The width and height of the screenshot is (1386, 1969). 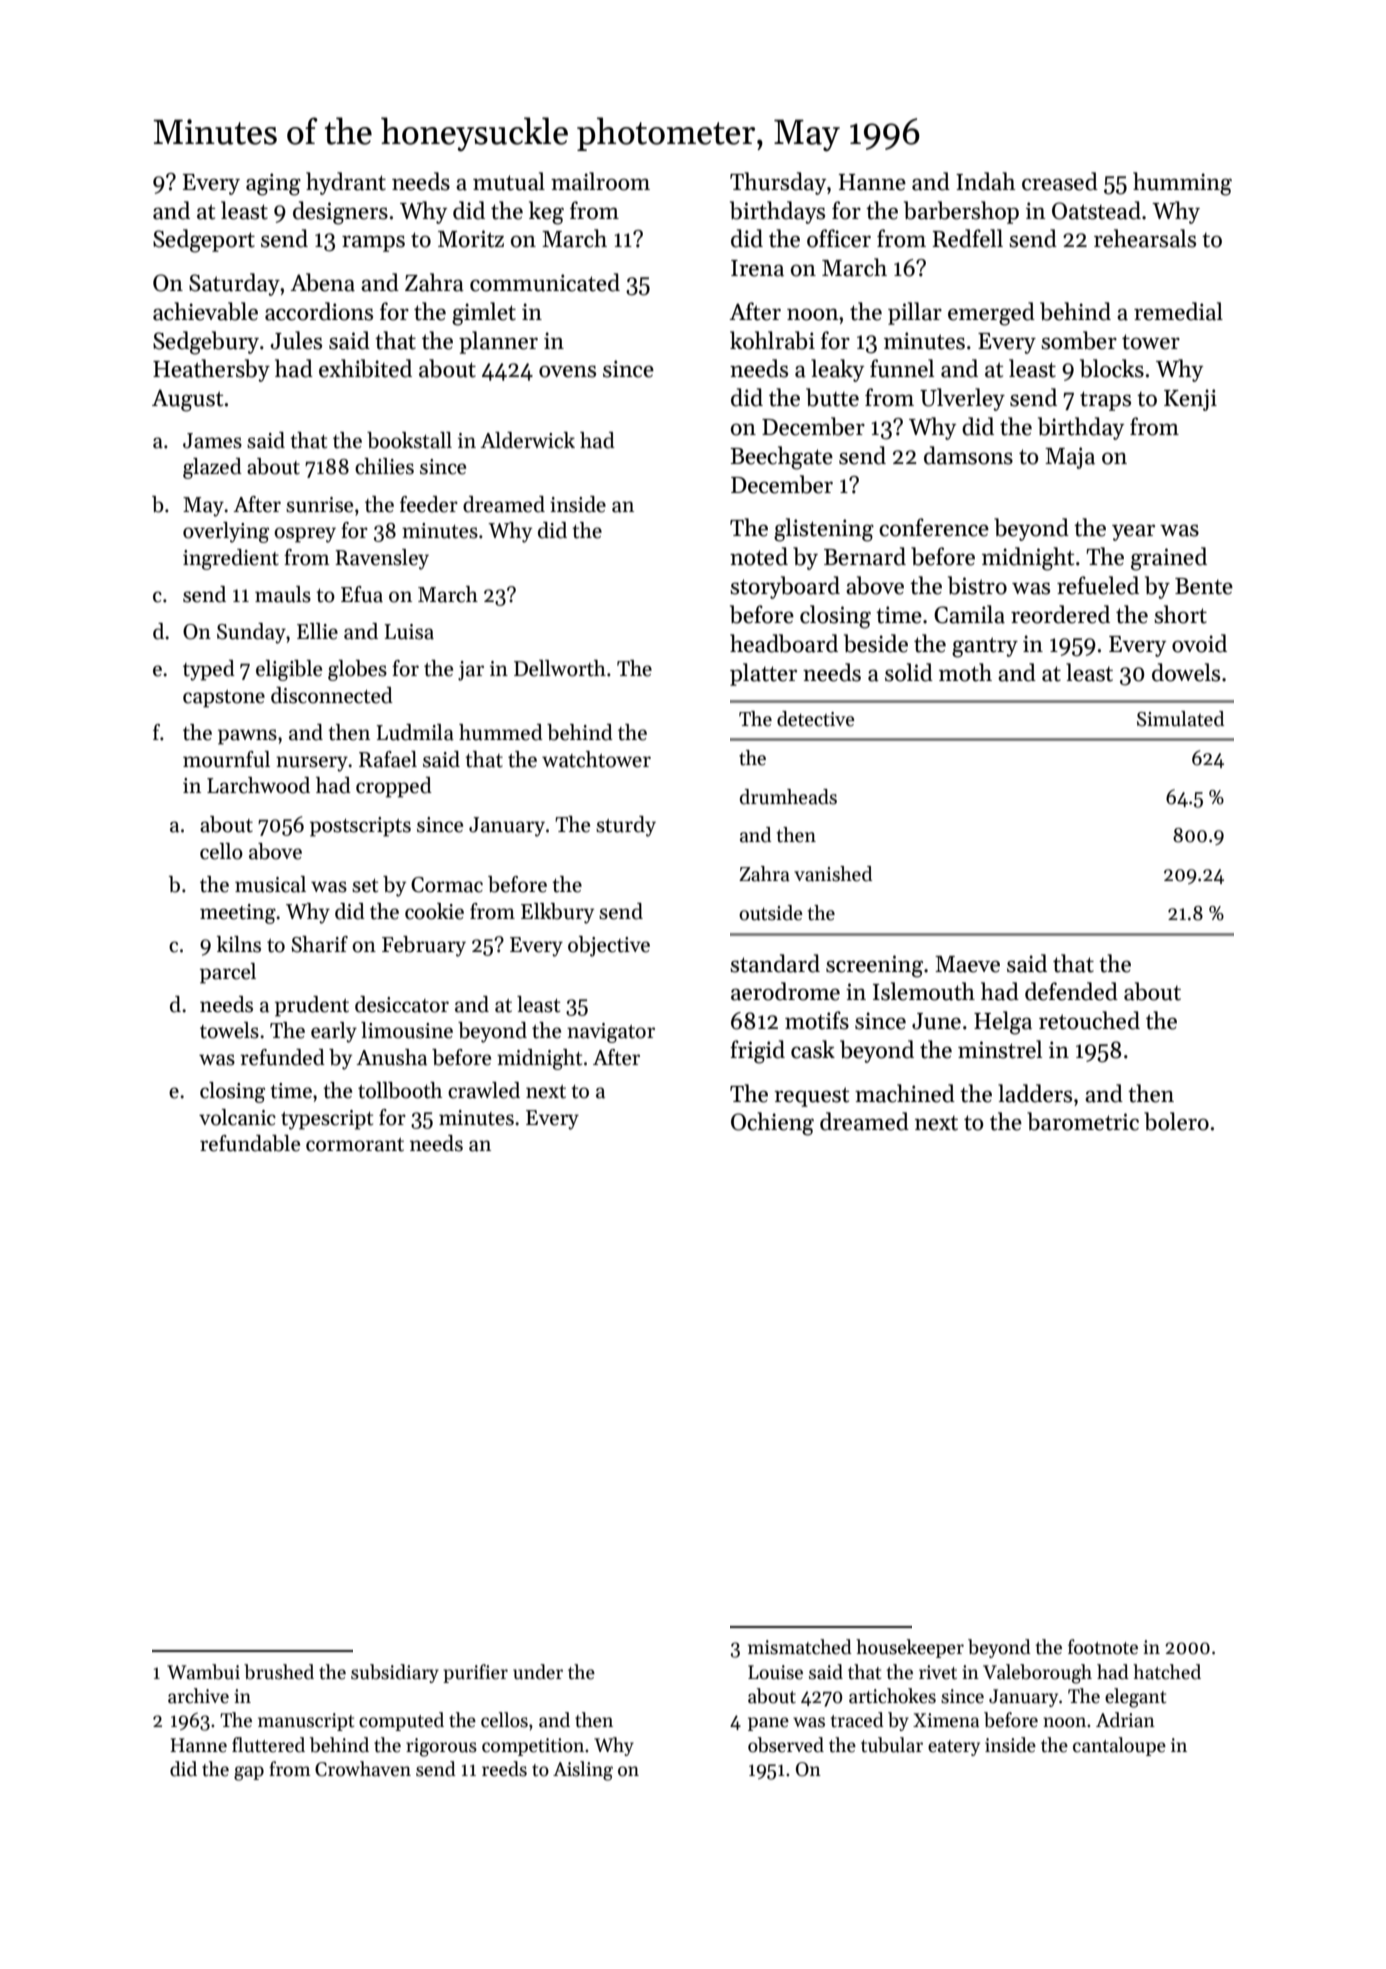 What do you see at coordinates (600, 181) in the screenshot?
I see `mailroom` at bounding box center [600, 181].
